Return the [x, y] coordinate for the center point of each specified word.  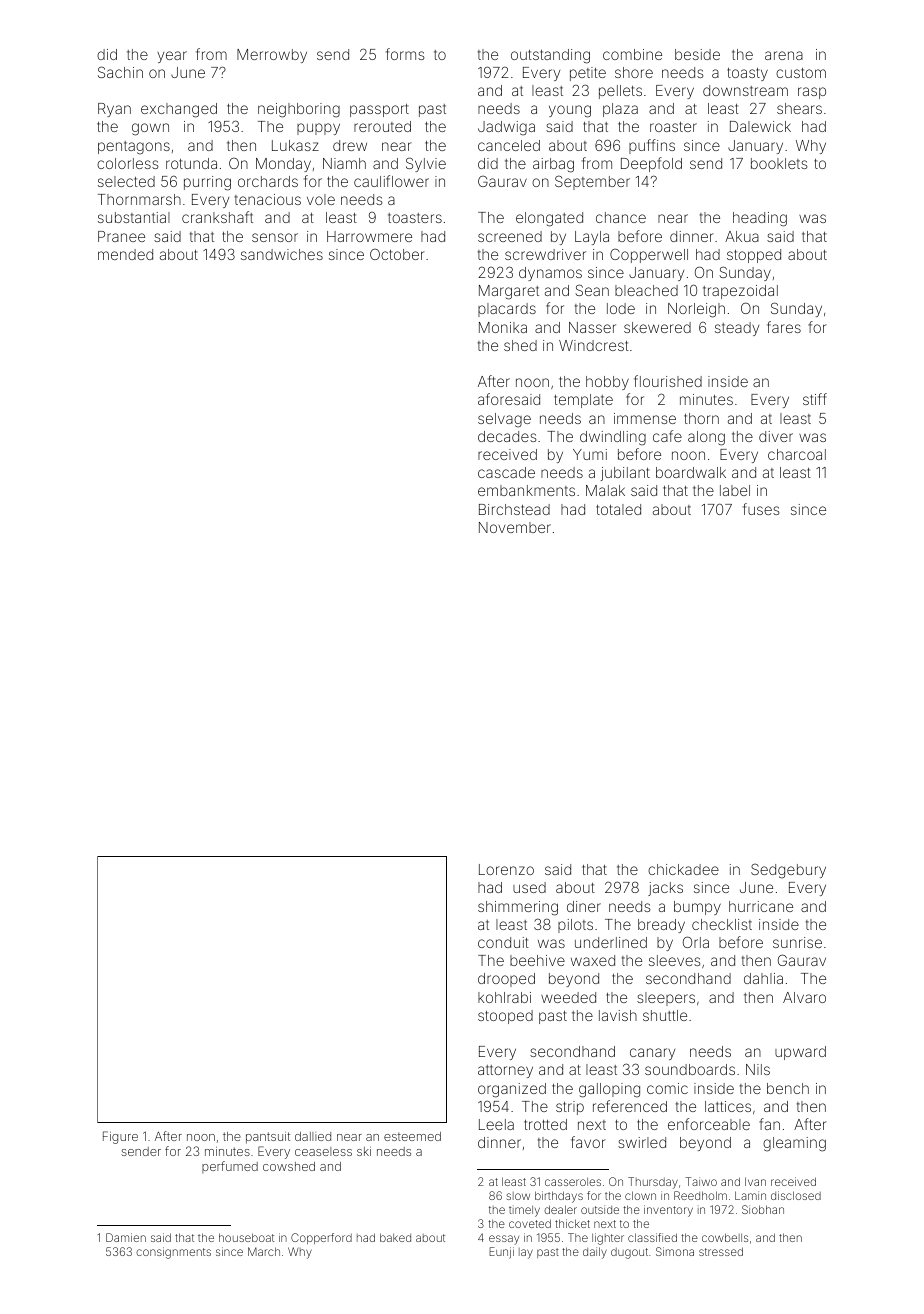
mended [125, 254]
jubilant [625, 474]
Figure [120, 1137]
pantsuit [268, 1138]
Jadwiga [506, 128]
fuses [761, 509]
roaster [673, 127]
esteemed [412, 1136]
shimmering [518, 908]
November [515, 527]
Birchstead [514, 509]
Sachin [120, 72]
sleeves [675, 960]
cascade [506, 472]
